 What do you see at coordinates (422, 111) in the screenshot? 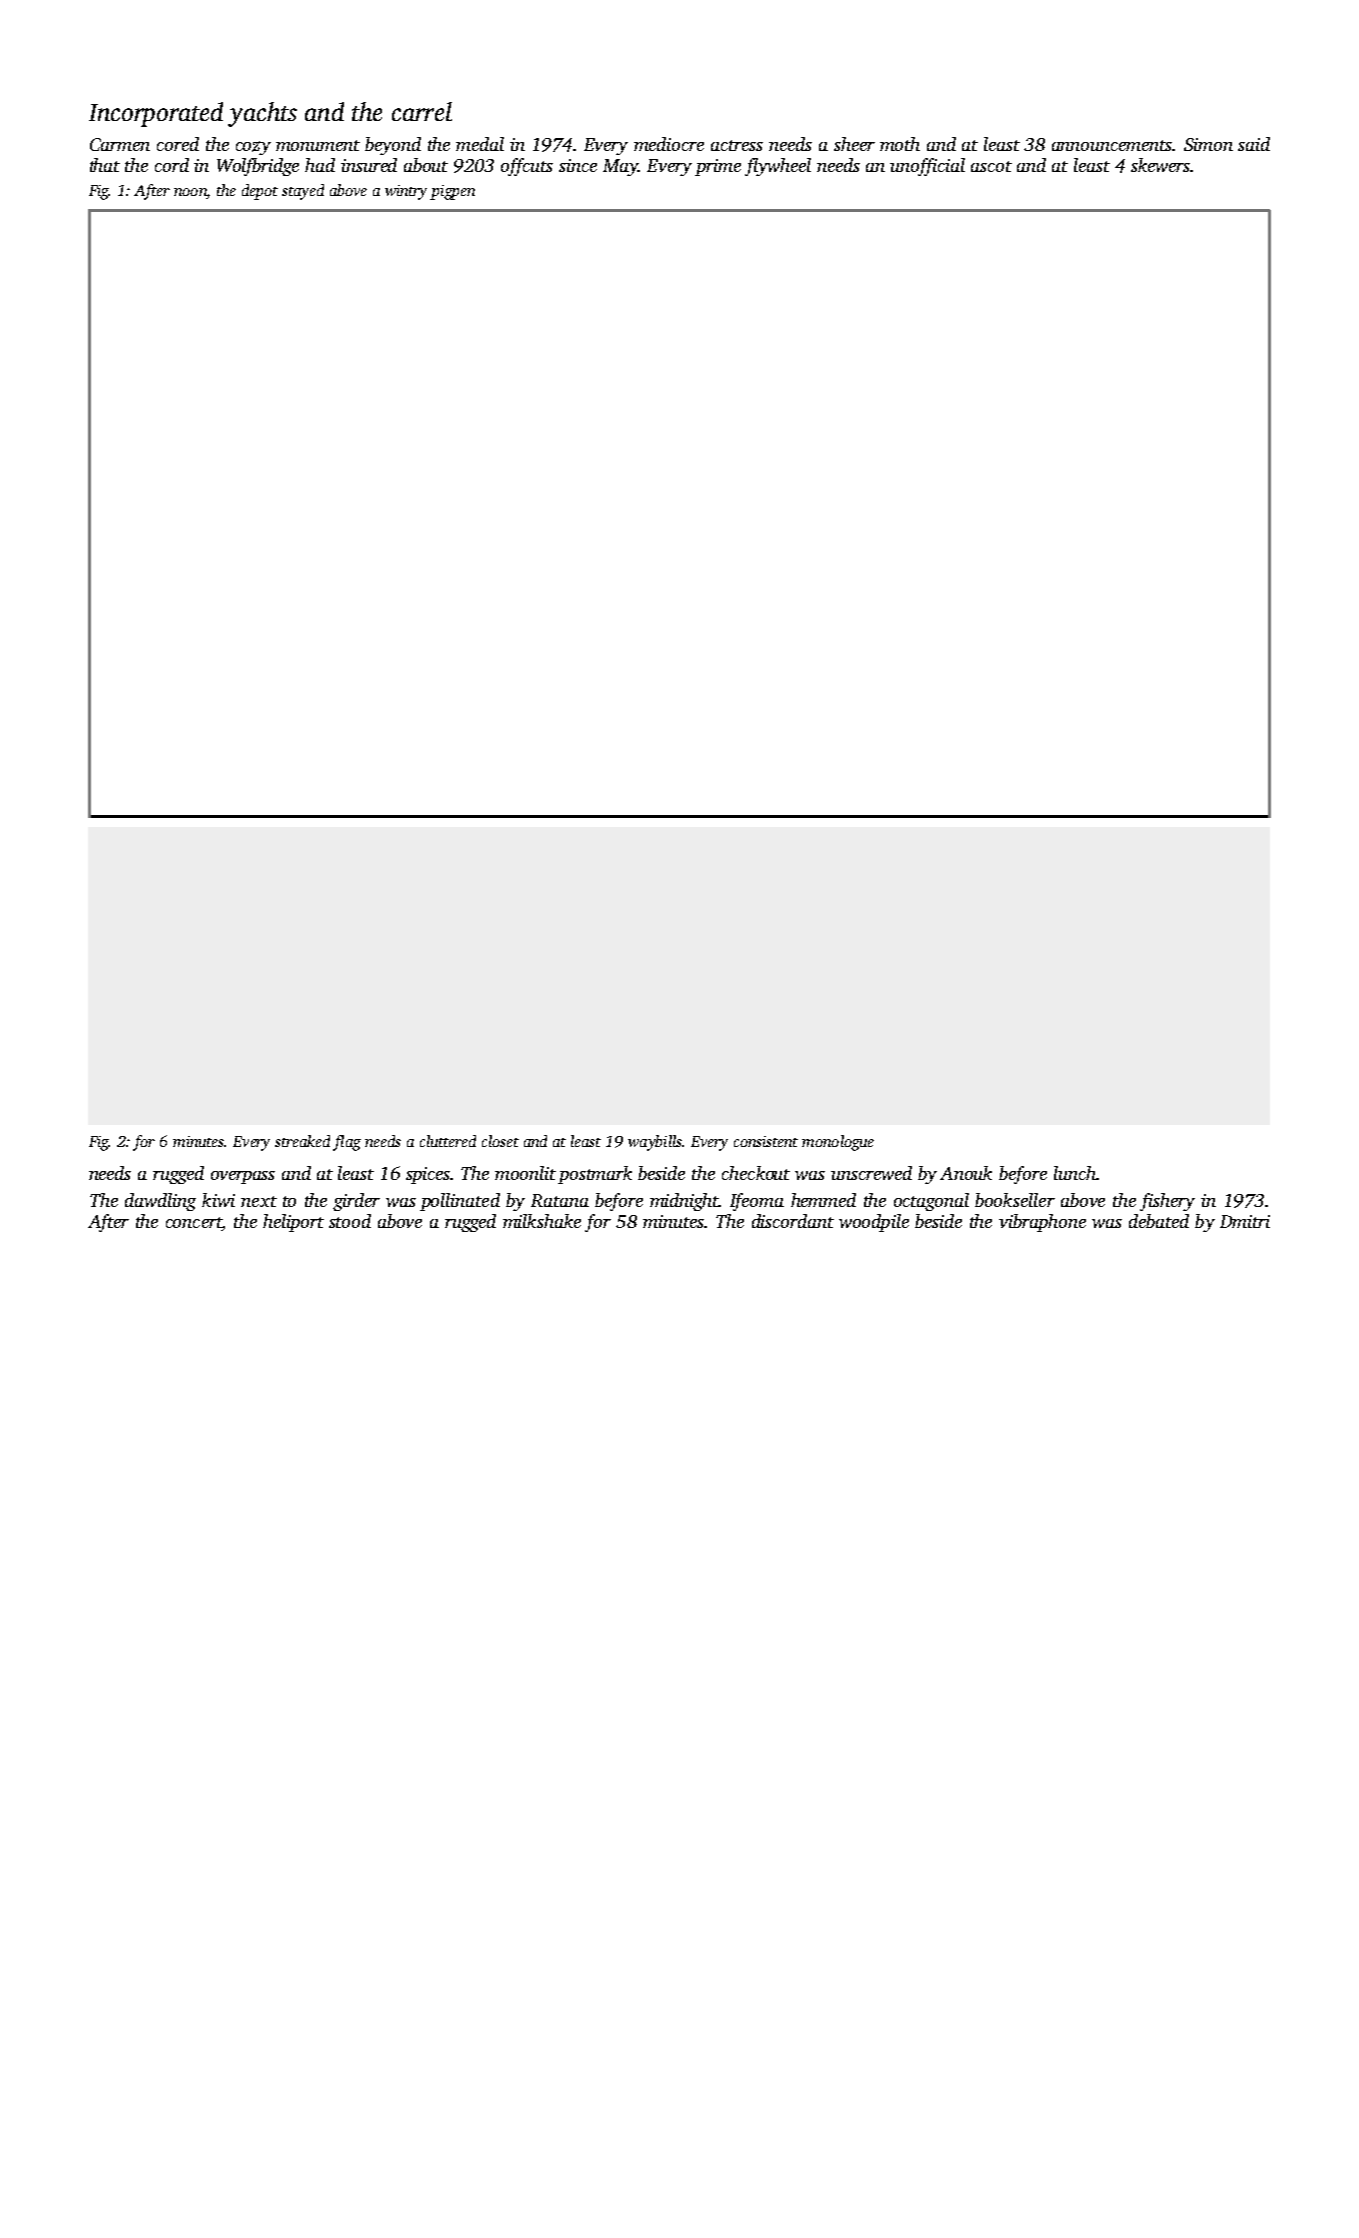
I see `carrel` at bounding box center [422, 111].
